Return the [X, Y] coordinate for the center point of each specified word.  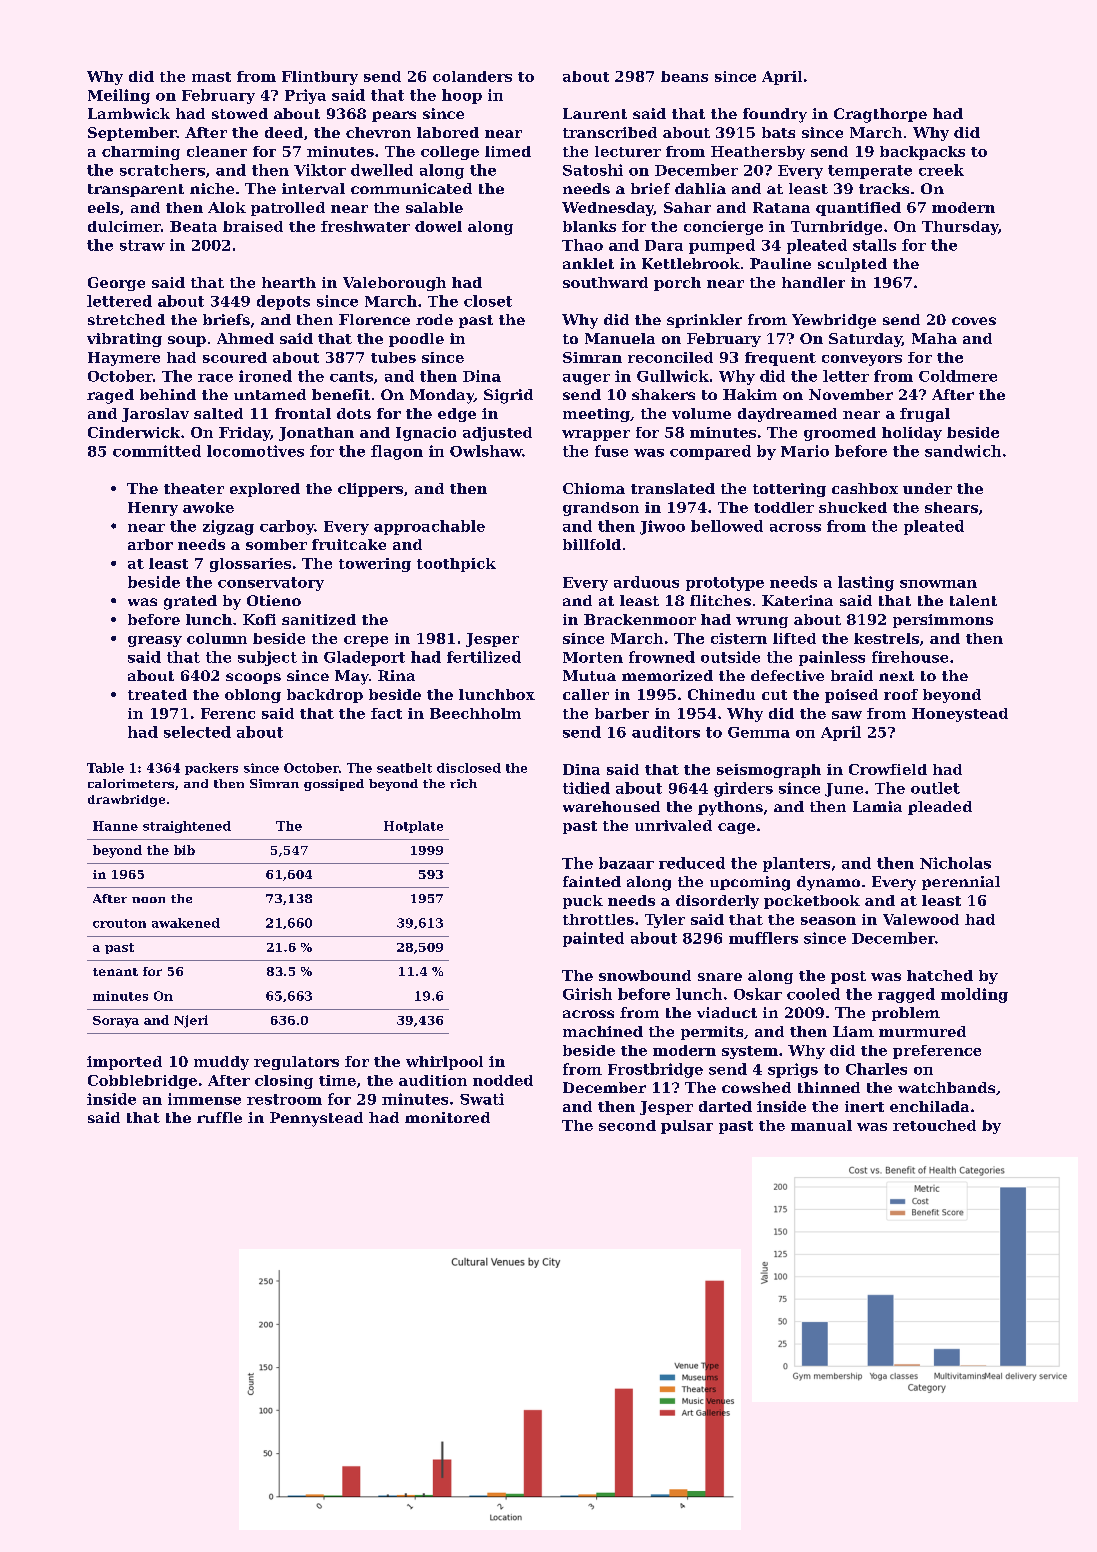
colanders [472, 76]
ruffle [219, 1117]
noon [148, 900]
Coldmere [958, 376]
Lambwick [129, 113]
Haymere [124, 359]
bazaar [626, 863]
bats [778, 132]
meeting [596, 415]
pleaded [940, 808]
